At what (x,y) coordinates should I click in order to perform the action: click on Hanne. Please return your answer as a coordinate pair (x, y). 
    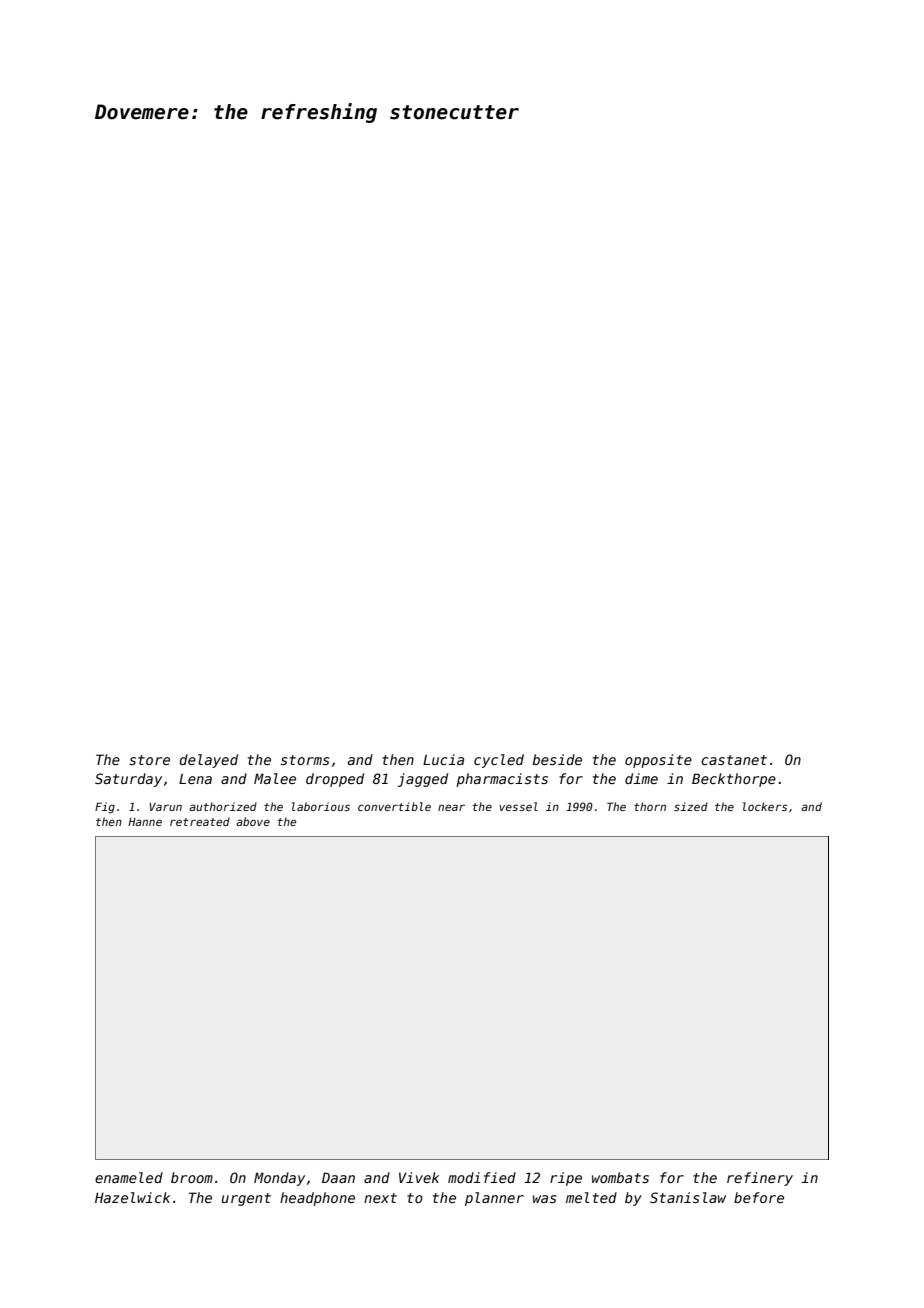
    Looking at the image, I should click on (145, 822).
